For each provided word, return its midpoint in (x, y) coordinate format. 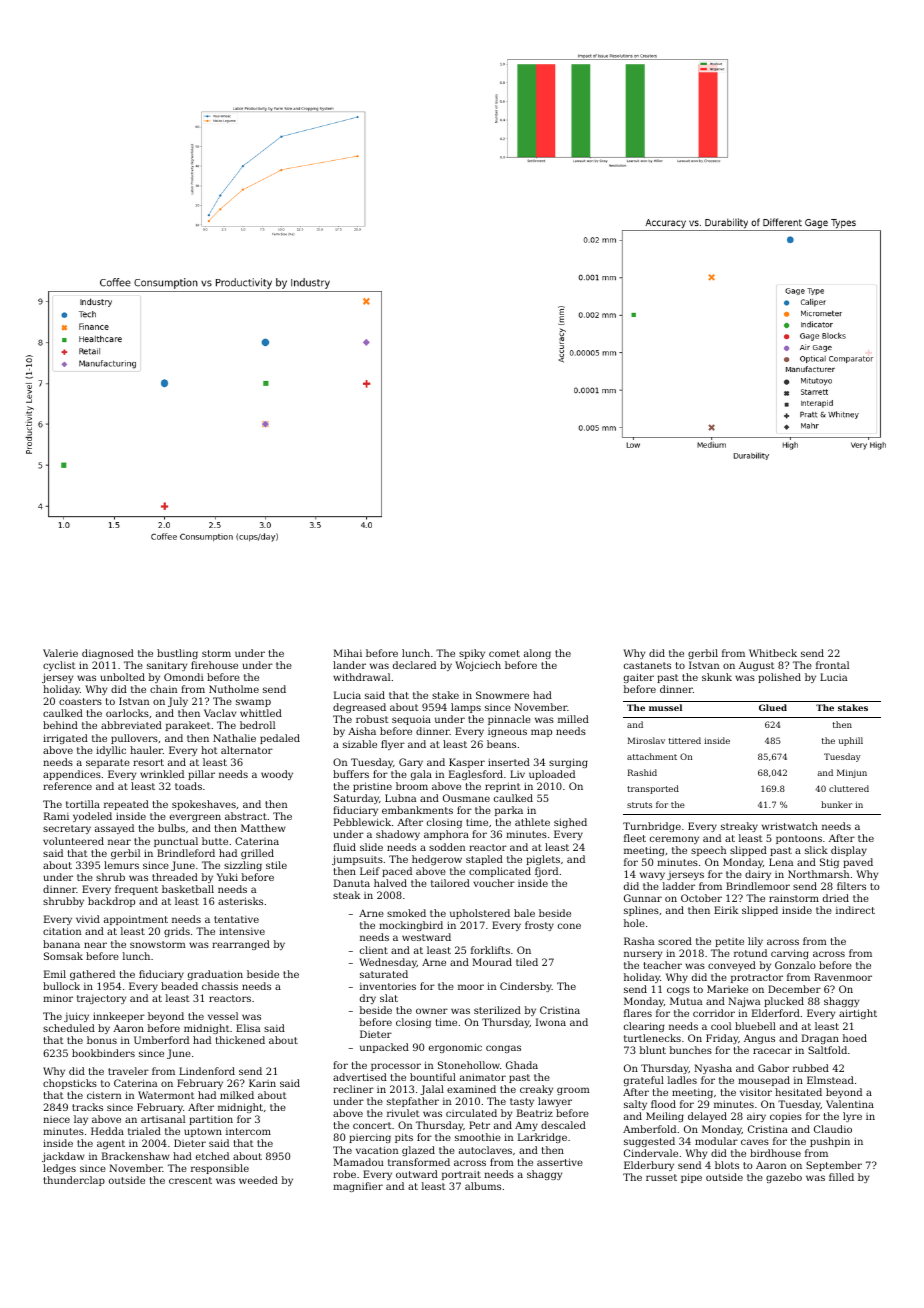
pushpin (830, 1142)
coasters (80, 701)
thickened (240, 1040)
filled (841, 1177)
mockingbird (411, 926)
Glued (773, 707)
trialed (144, 1131)
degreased (359, 708)
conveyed (732, 966)
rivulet (403, 1113)
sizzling (243, 866)
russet (661, 1177)
